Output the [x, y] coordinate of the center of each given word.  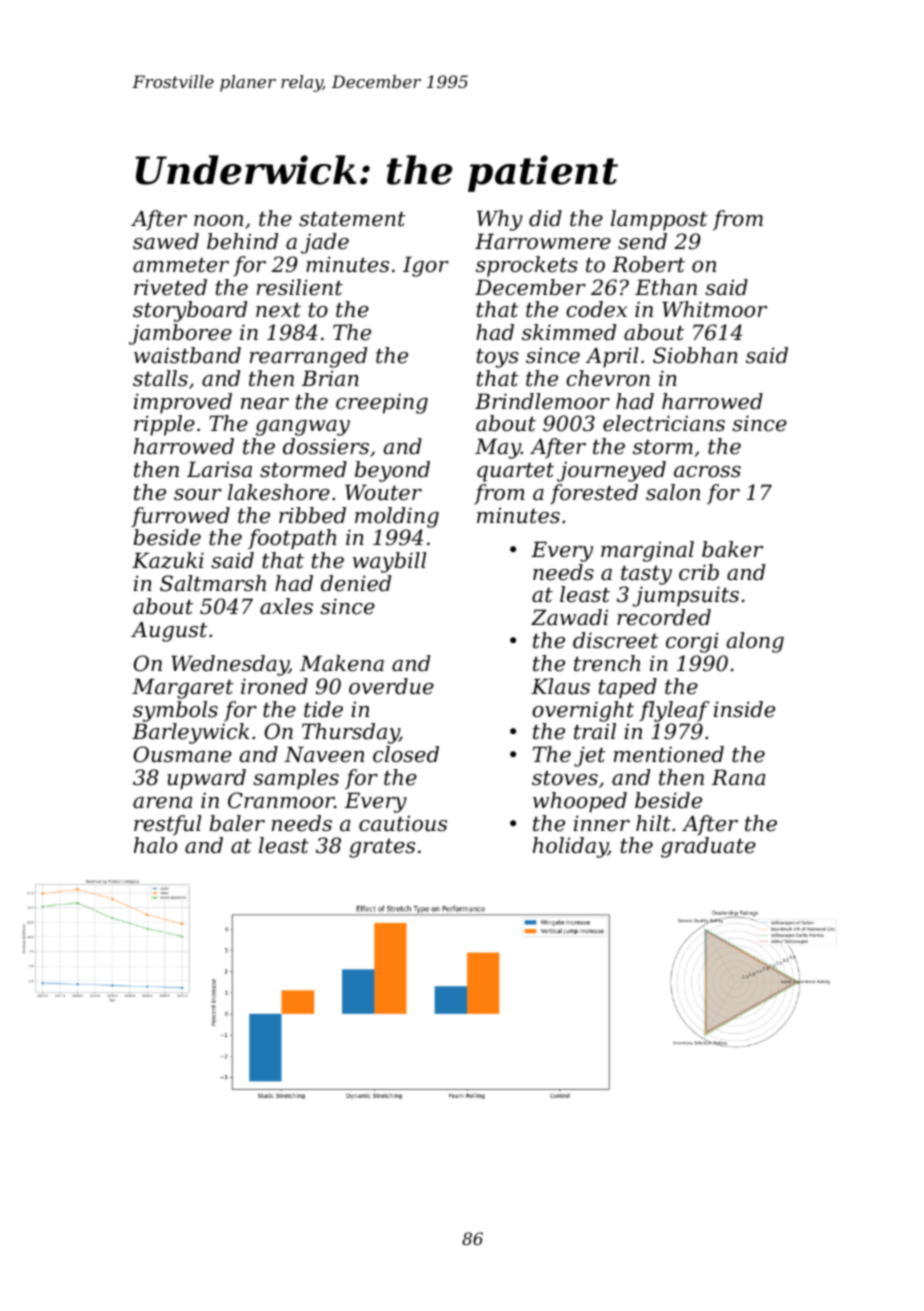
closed [406, 754]
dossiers [326, 446]
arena [162, 803]
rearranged [308, 357]
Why [500, 220]
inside [744, 709]
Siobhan [695, 355]
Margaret [183, 688]
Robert [648, 264]
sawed [166, 241]
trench [607, 663]
